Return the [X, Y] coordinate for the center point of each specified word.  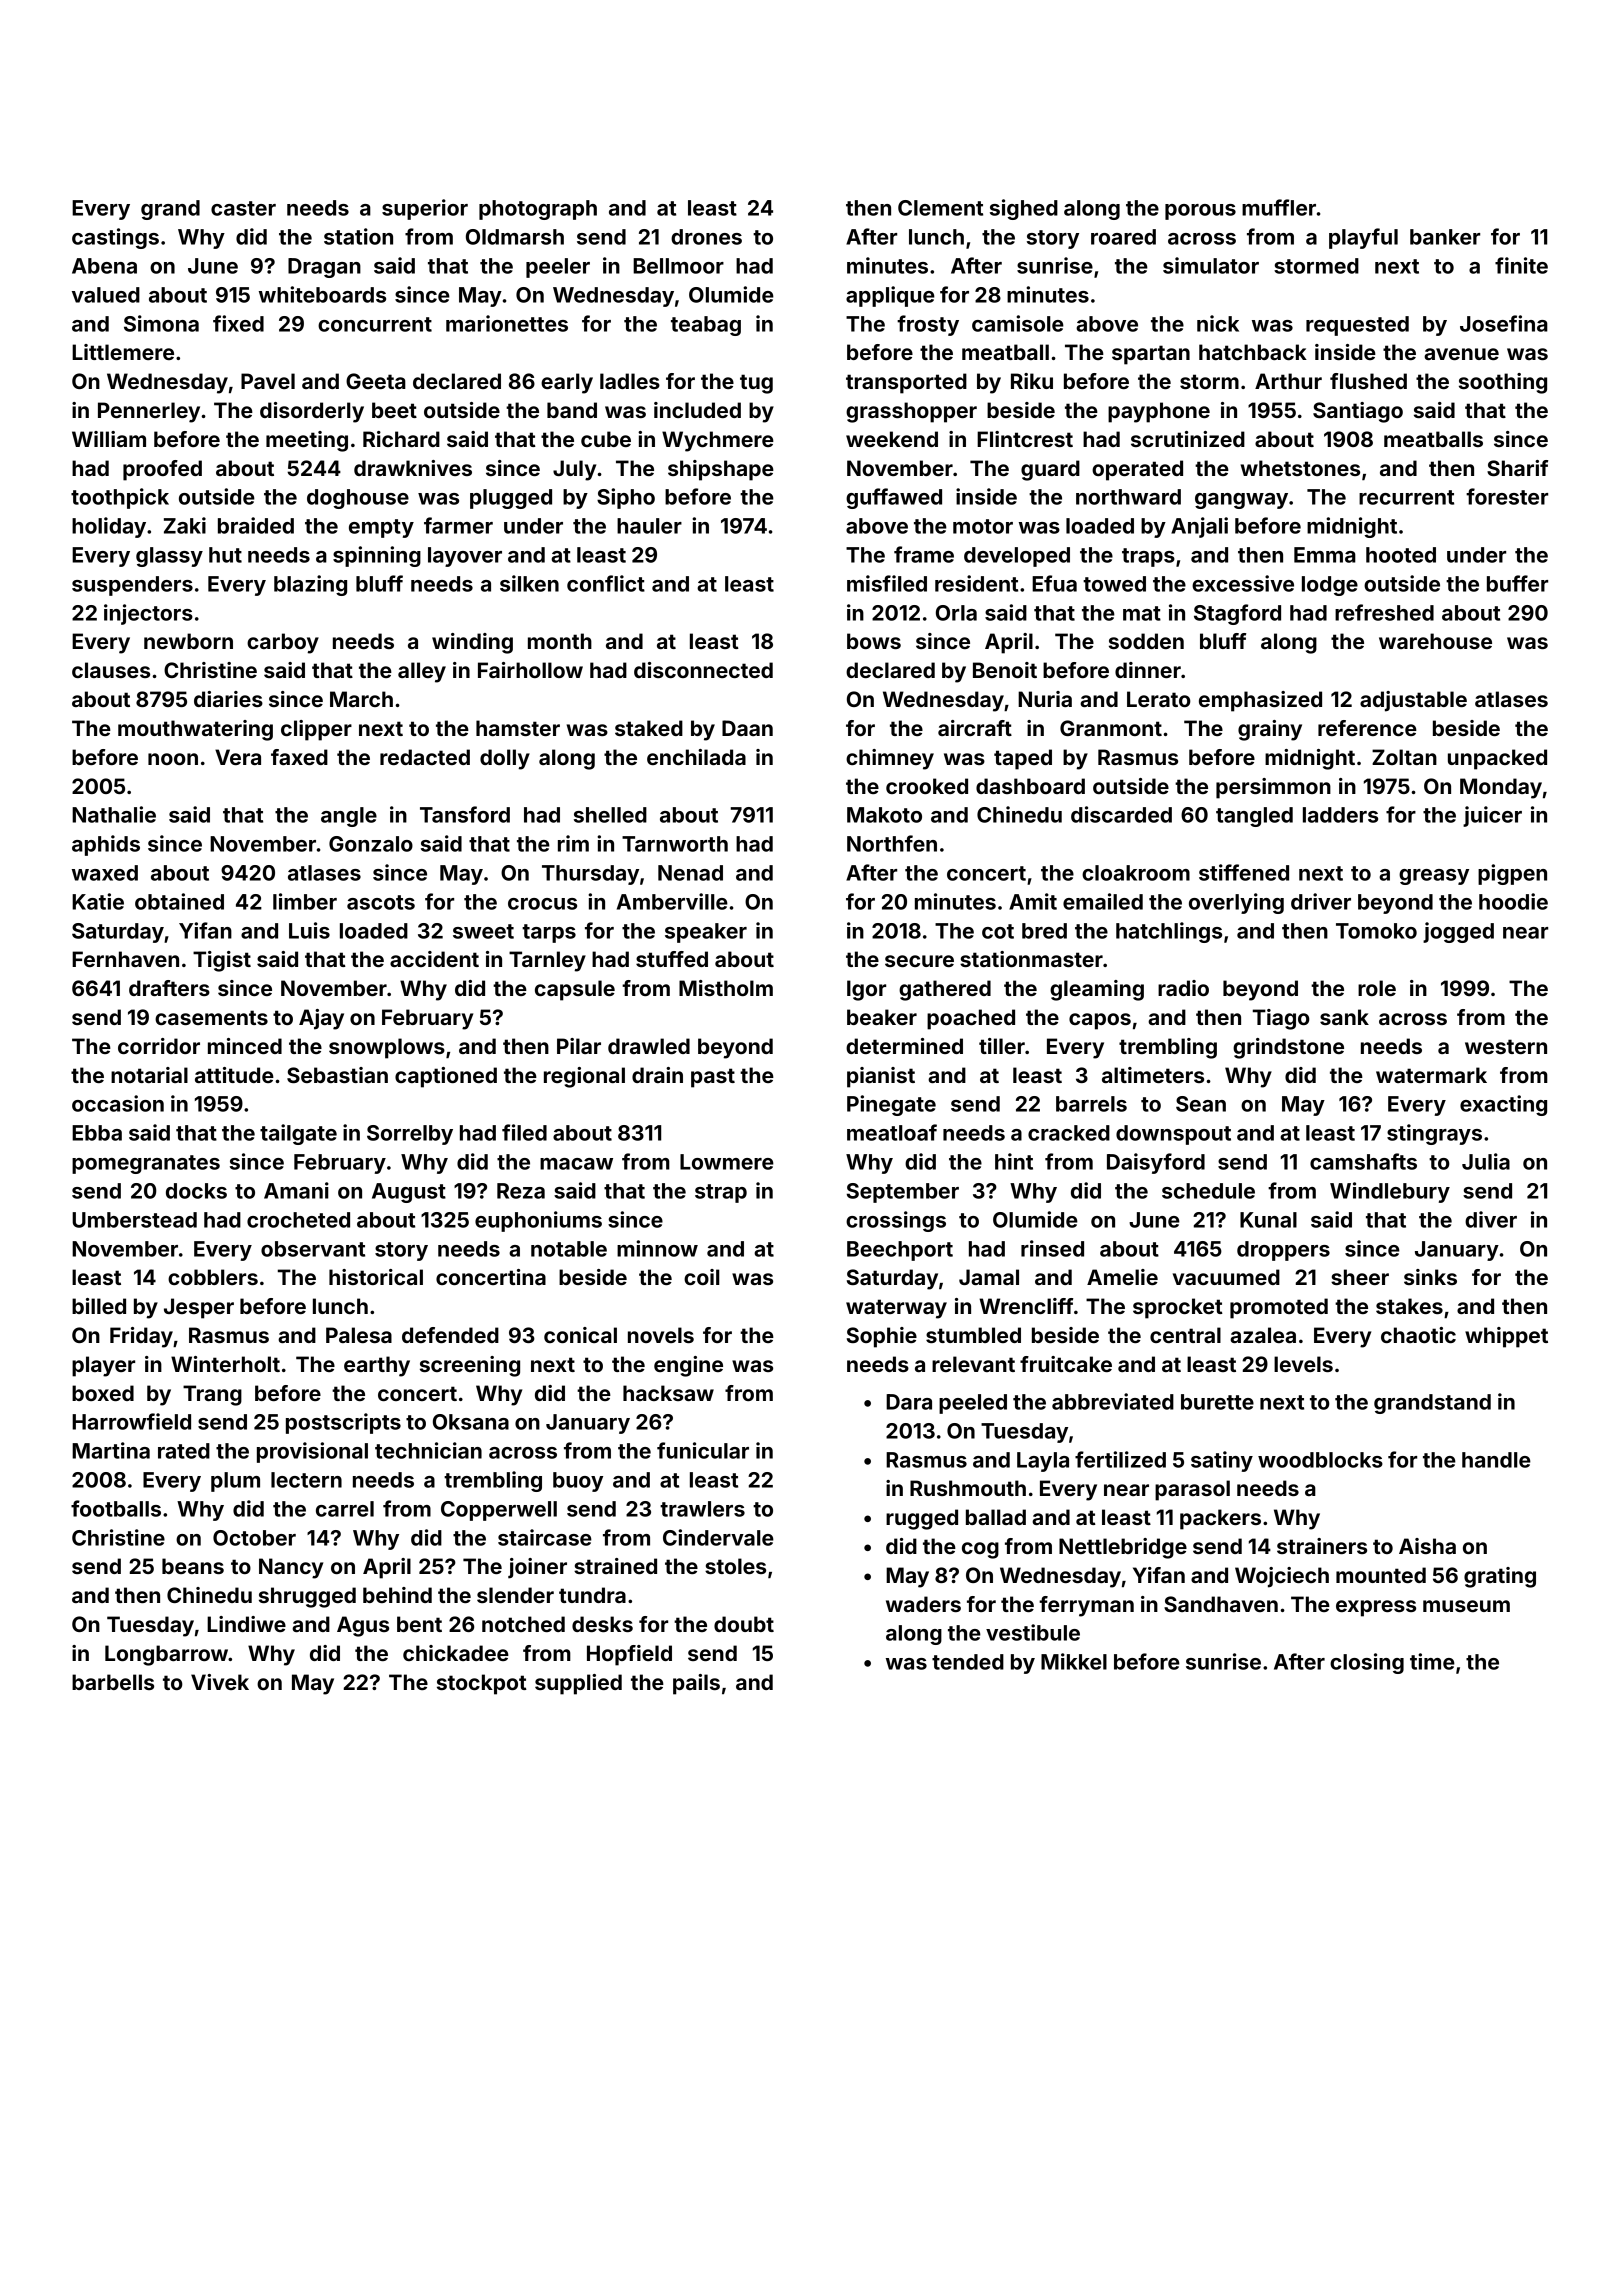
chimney [890, 759]
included [697, 410]
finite [1521, 265]
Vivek [220, 1682]
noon [173, 759]
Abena [104, 266]
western [1506, 1046]
